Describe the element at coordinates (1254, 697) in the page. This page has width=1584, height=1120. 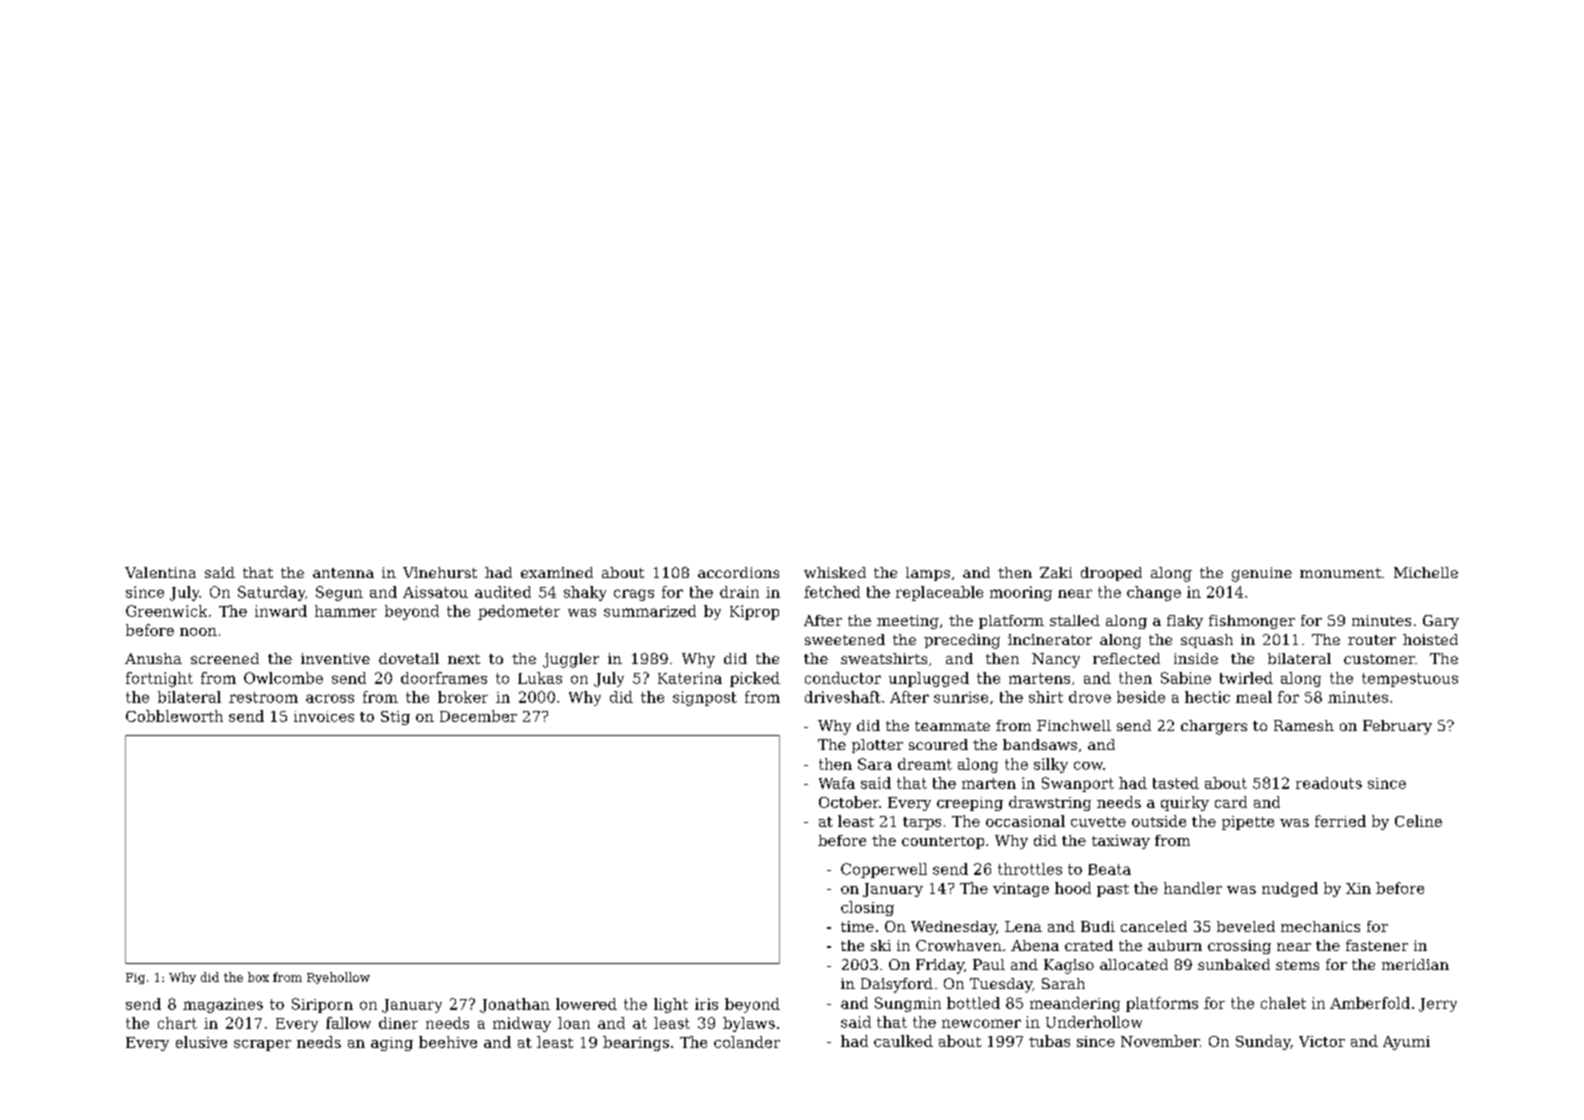
I see `meal` at that location.
